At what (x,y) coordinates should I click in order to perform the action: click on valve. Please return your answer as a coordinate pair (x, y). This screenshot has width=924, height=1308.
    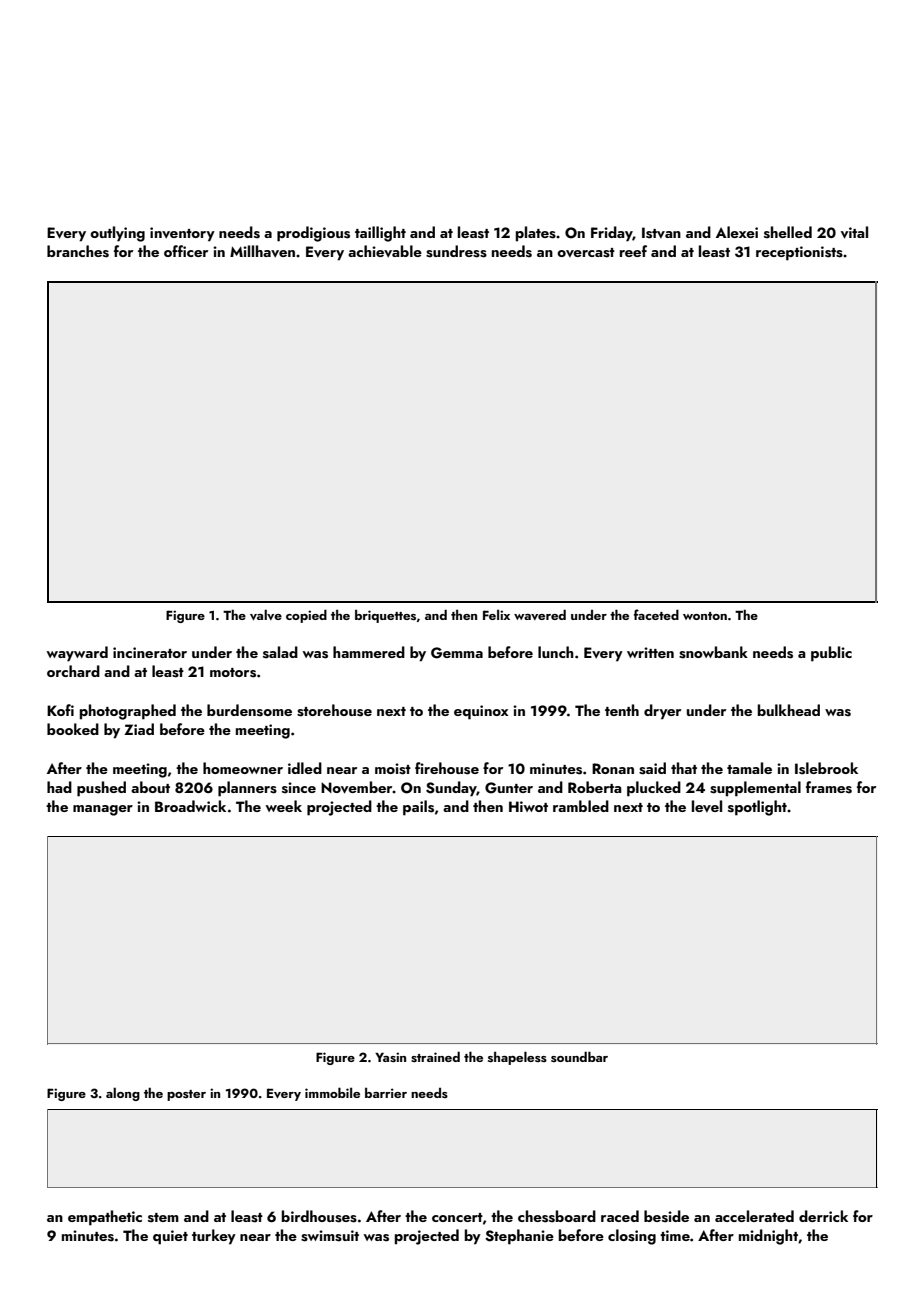
    Looking at the image, I should click on (266, 614).
